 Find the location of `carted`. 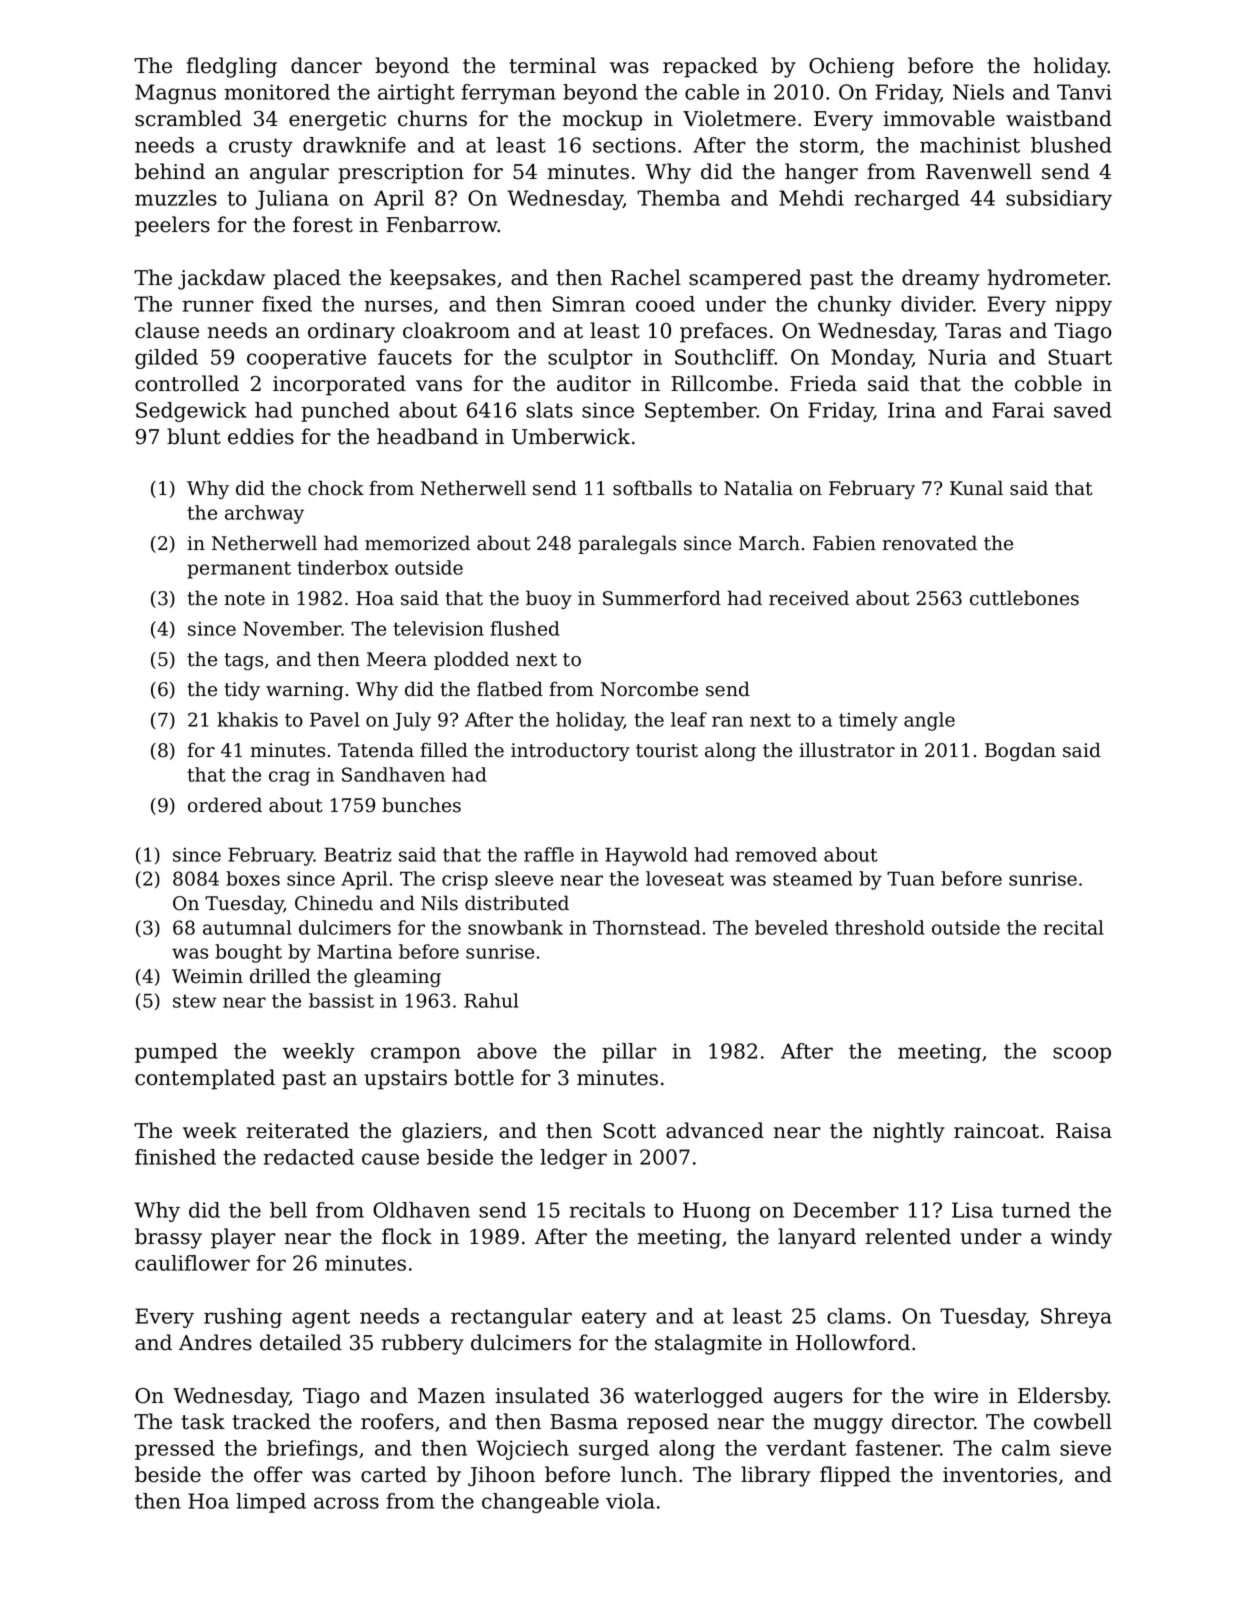

carted is located at coordinates (394, 1474).
